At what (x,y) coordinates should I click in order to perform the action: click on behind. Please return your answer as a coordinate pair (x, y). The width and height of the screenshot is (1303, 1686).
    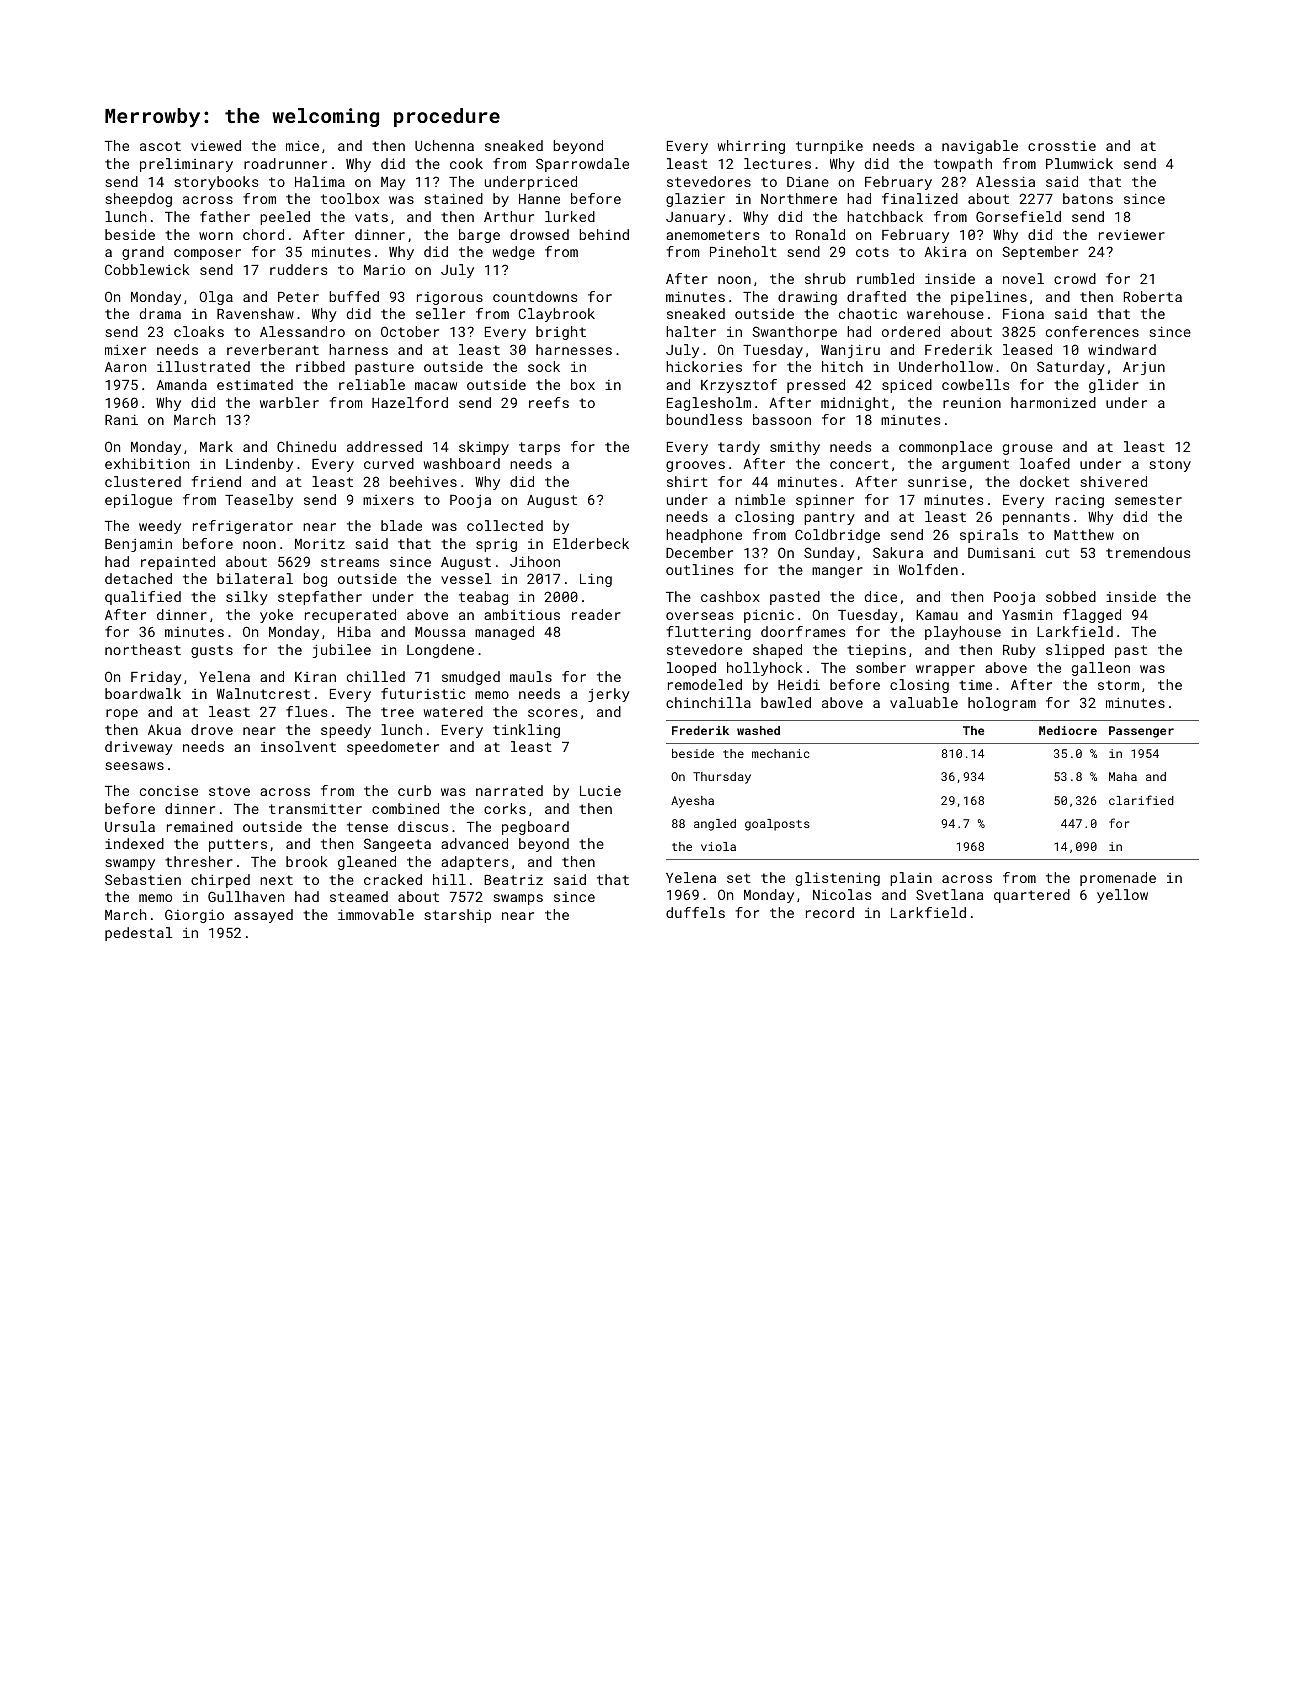
    Looking at the image, I should click on (604, 234).
